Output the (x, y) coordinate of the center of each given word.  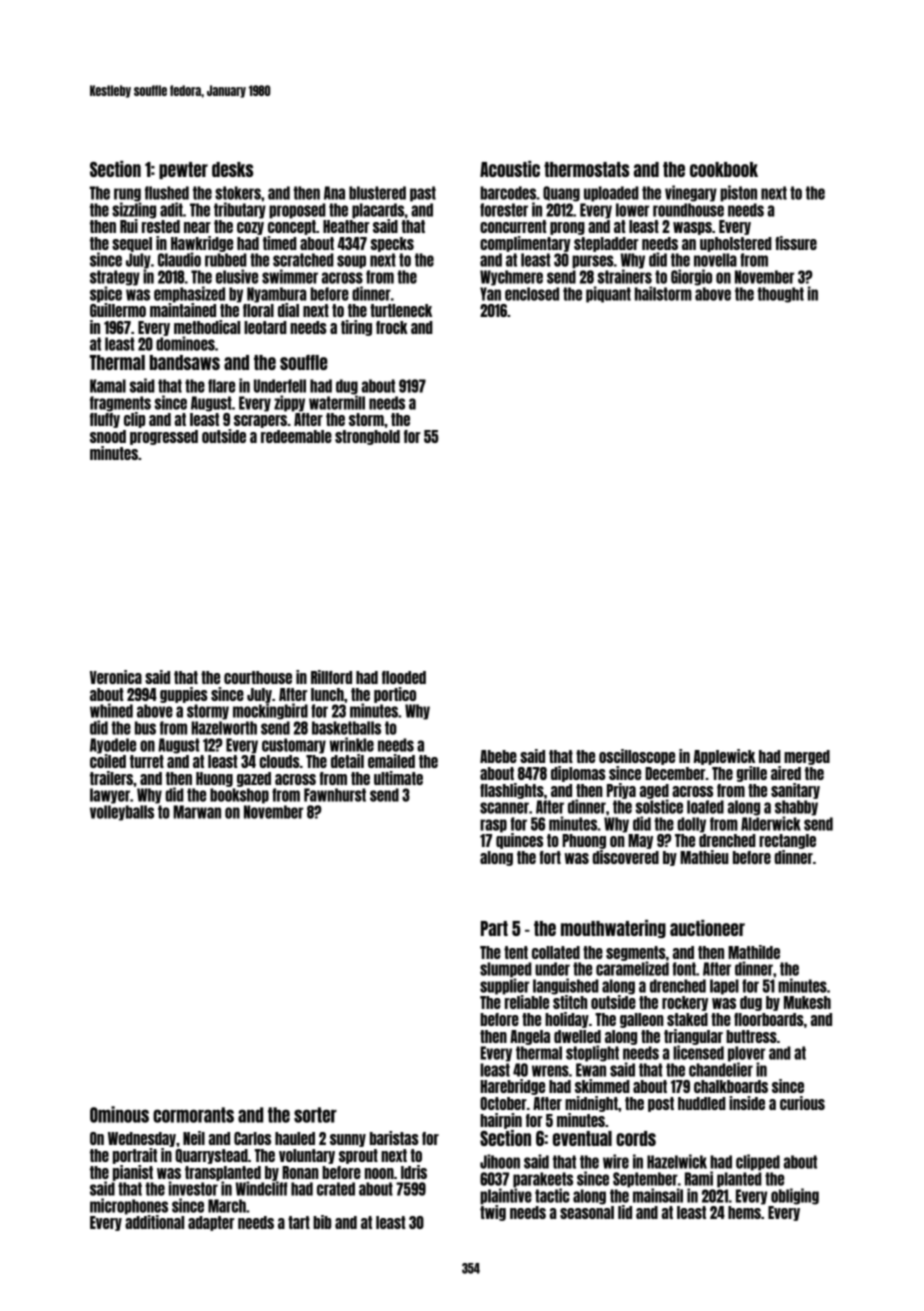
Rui (129, 226)
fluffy (105, 420)
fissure (796, 243)
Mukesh (807, 1002)
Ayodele (113, 746)
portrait (135, 1156)
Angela (530, 1037)
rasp (493, 826)
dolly (692, 825)
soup (351, 262)
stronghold (367, 437)
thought (780, 295)
